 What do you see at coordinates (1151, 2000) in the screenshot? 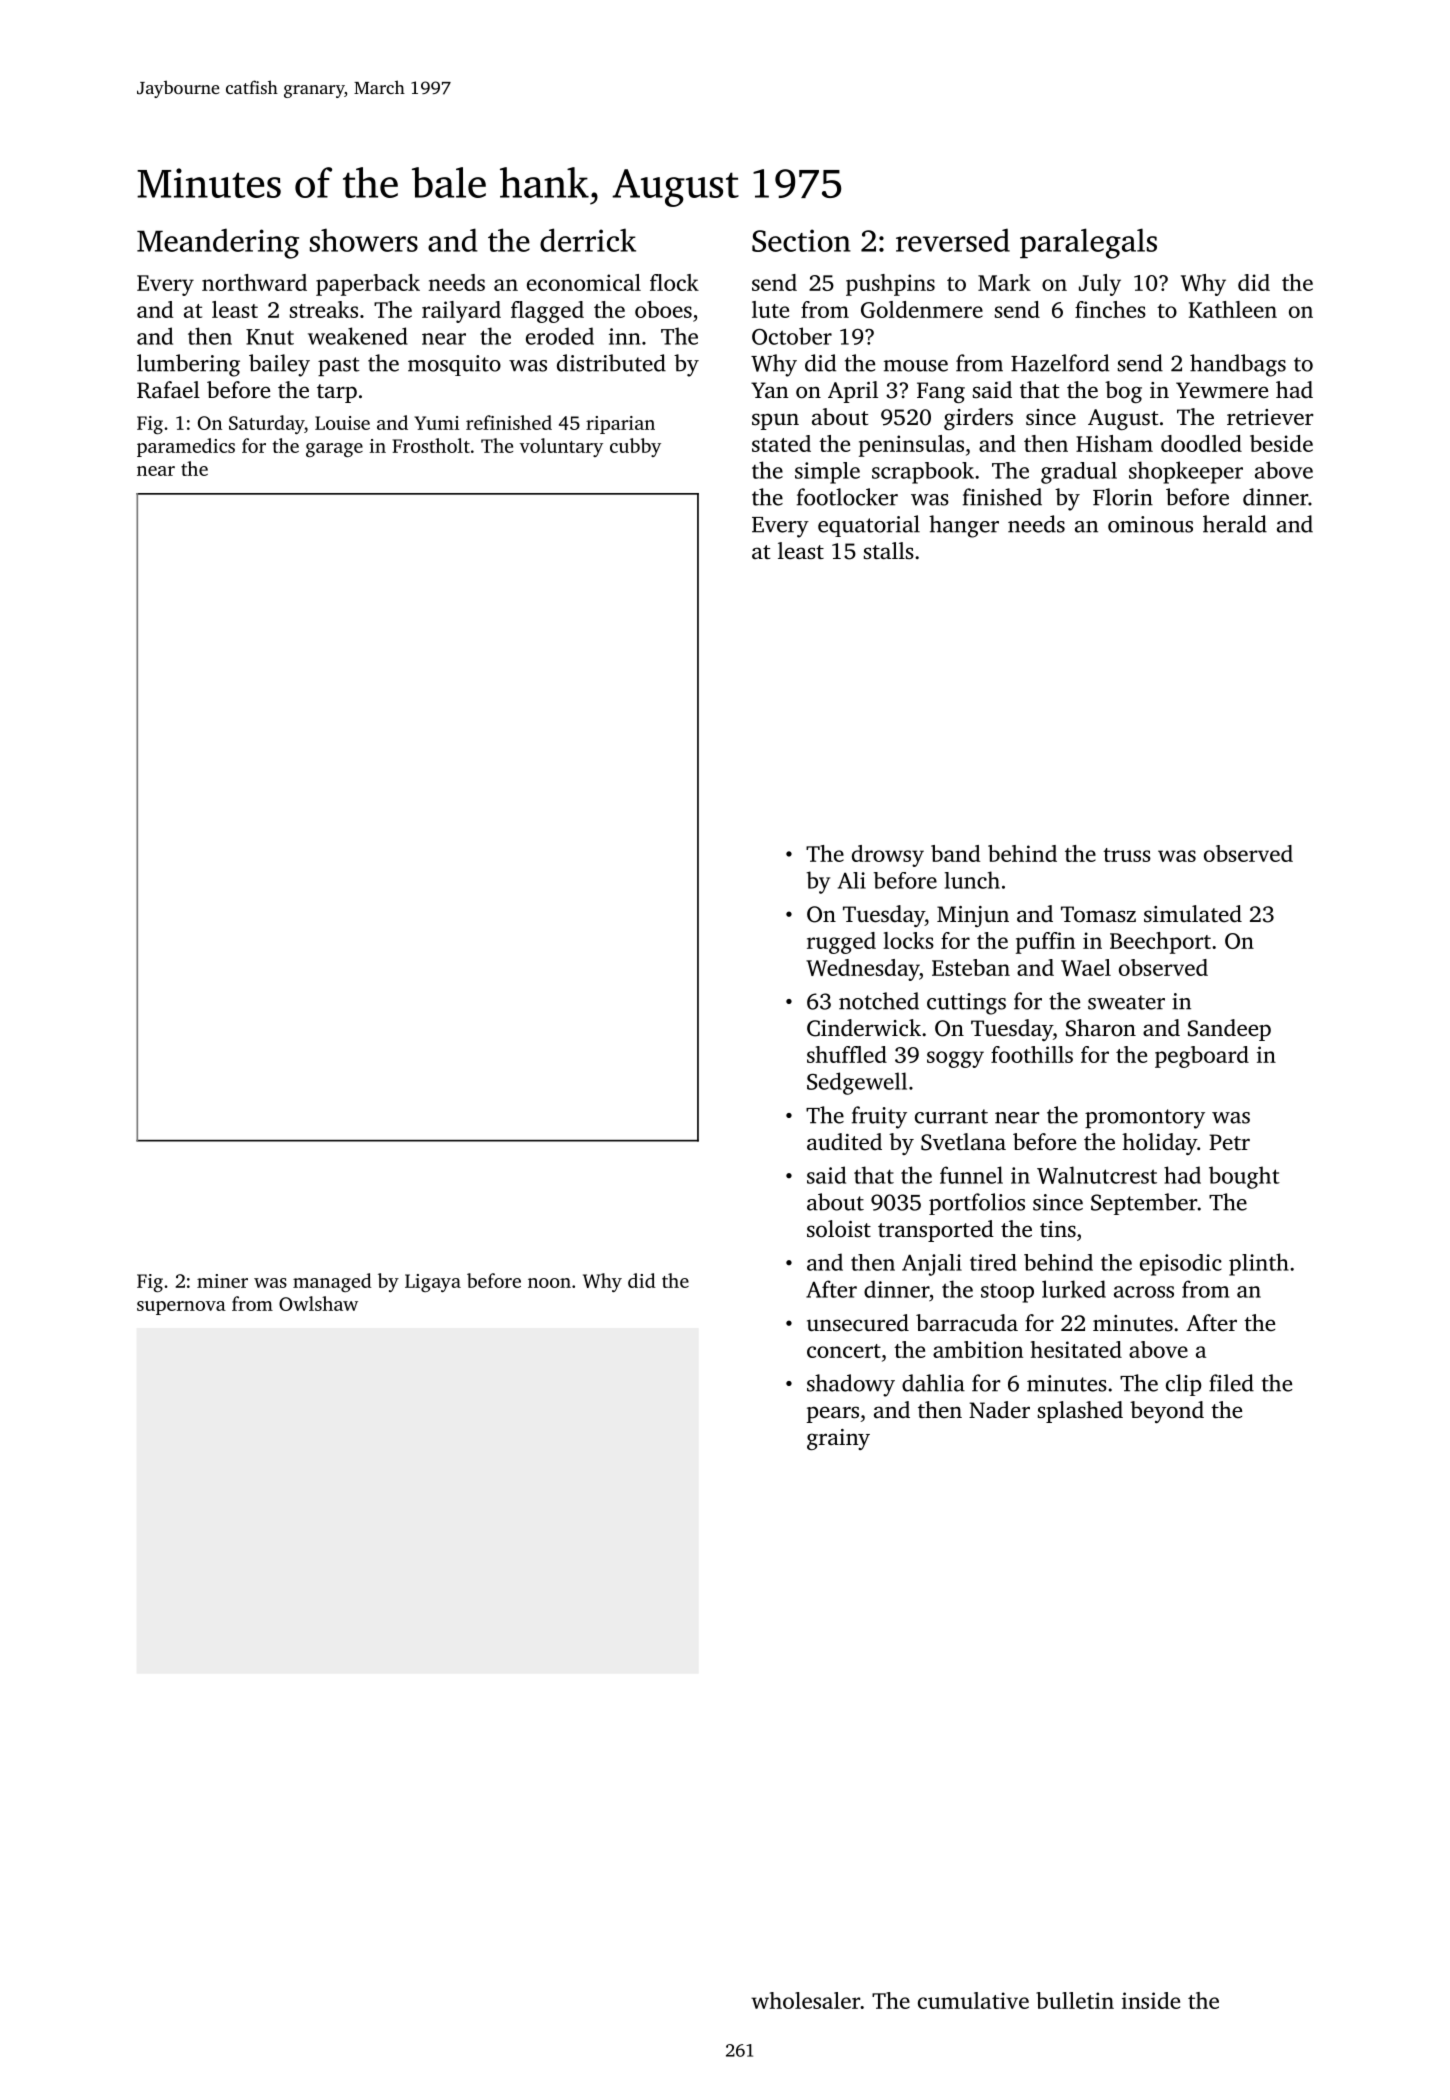
I see `inside` at bounding box center [1151, 2000].
